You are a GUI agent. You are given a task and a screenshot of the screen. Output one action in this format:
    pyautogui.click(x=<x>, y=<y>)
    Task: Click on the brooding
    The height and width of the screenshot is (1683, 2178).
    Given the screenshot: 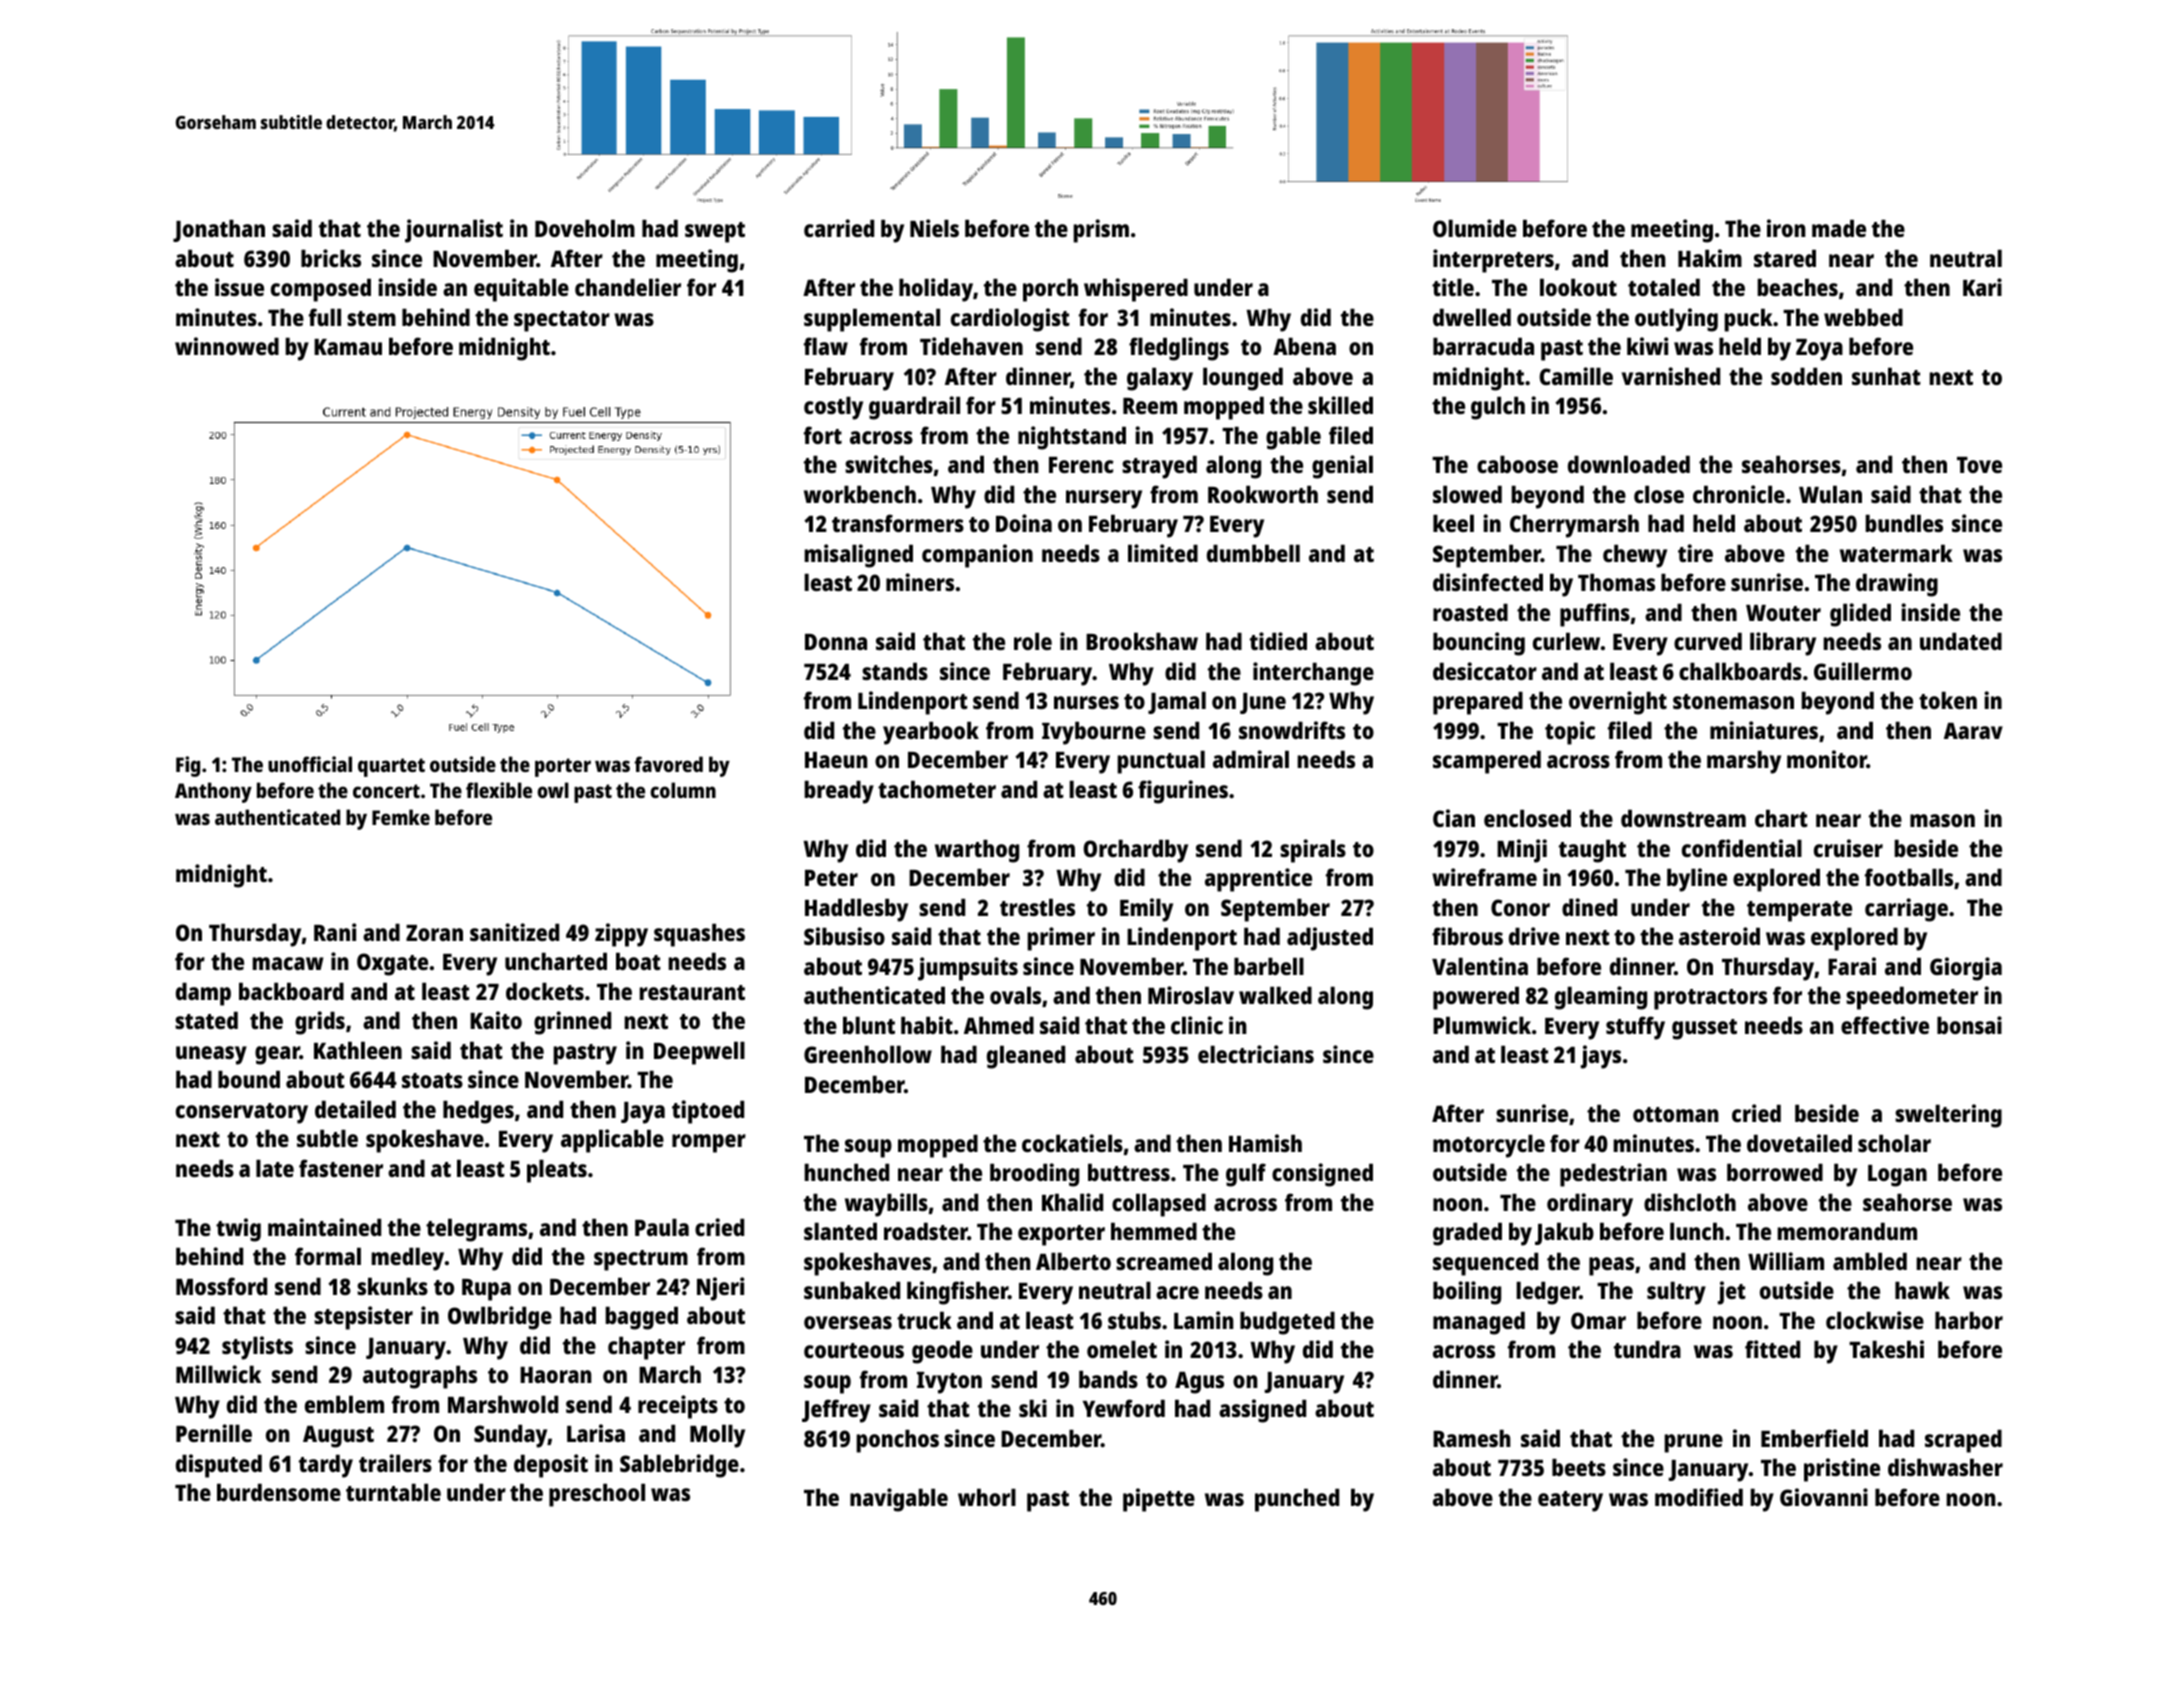 What is the action you would take?
    pyautogui.click(x=1034, y=1175)
